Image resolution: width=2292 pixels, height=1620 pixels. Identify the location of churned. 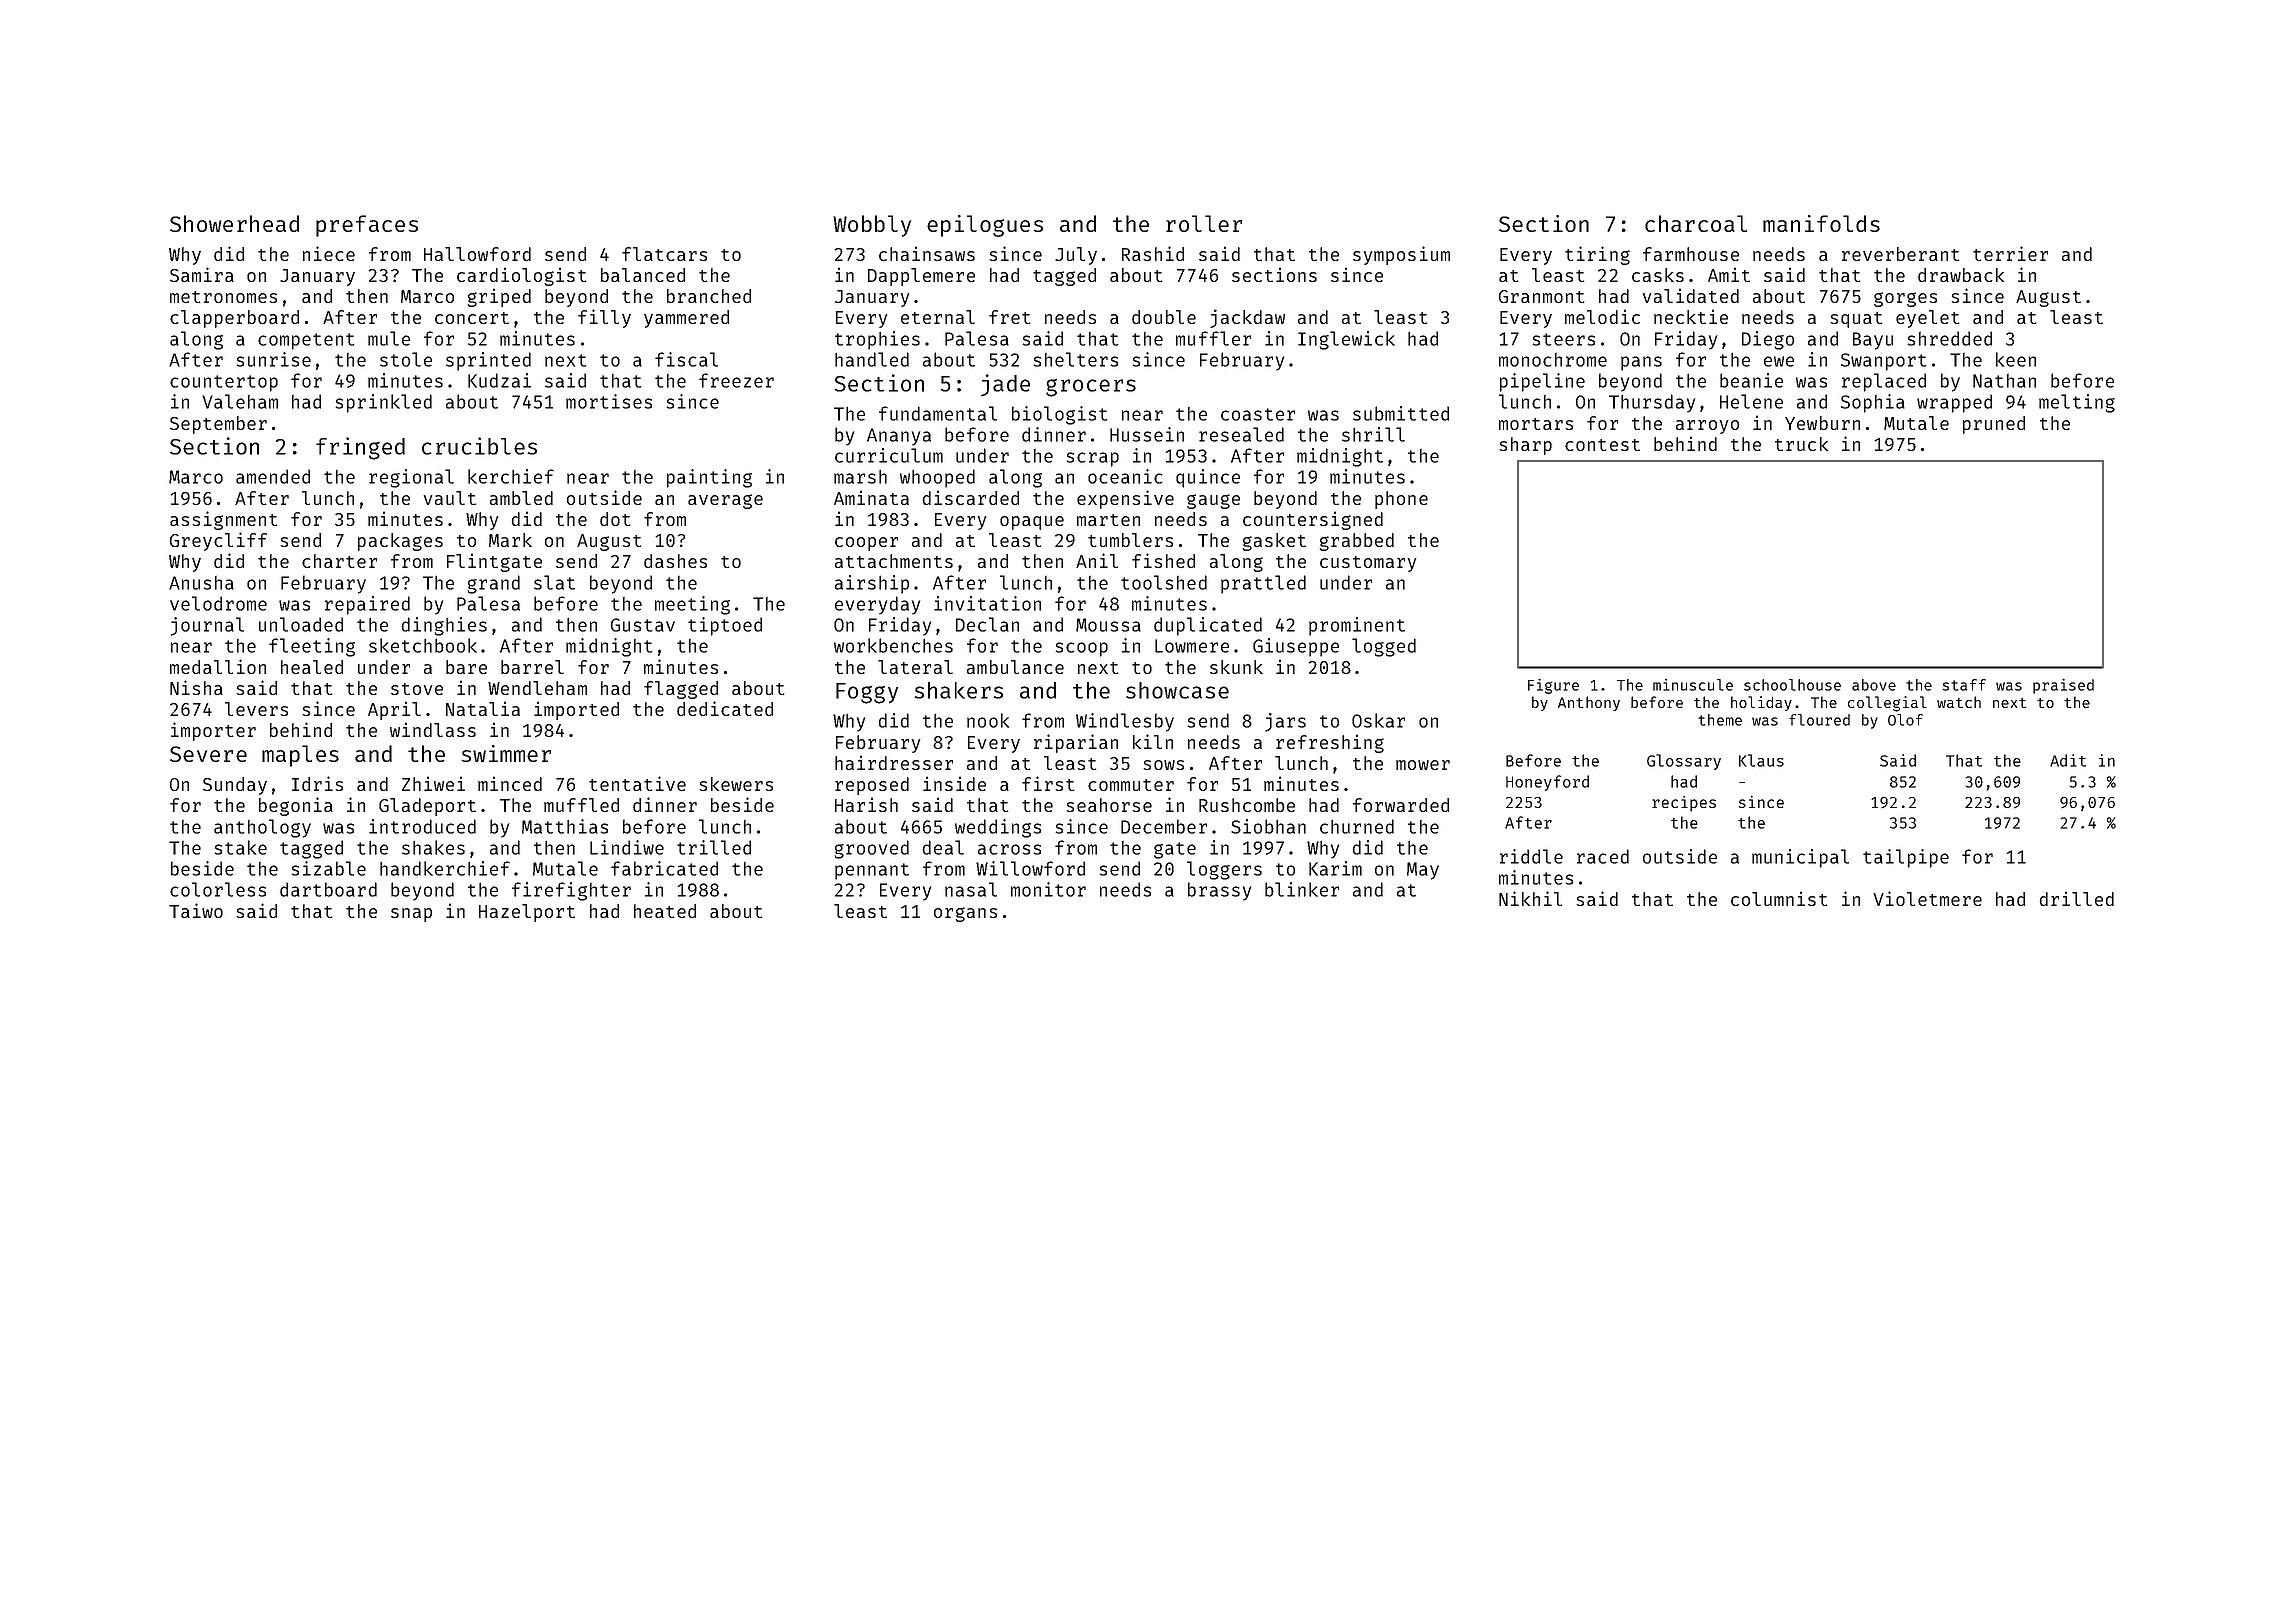
(1357, 826).
